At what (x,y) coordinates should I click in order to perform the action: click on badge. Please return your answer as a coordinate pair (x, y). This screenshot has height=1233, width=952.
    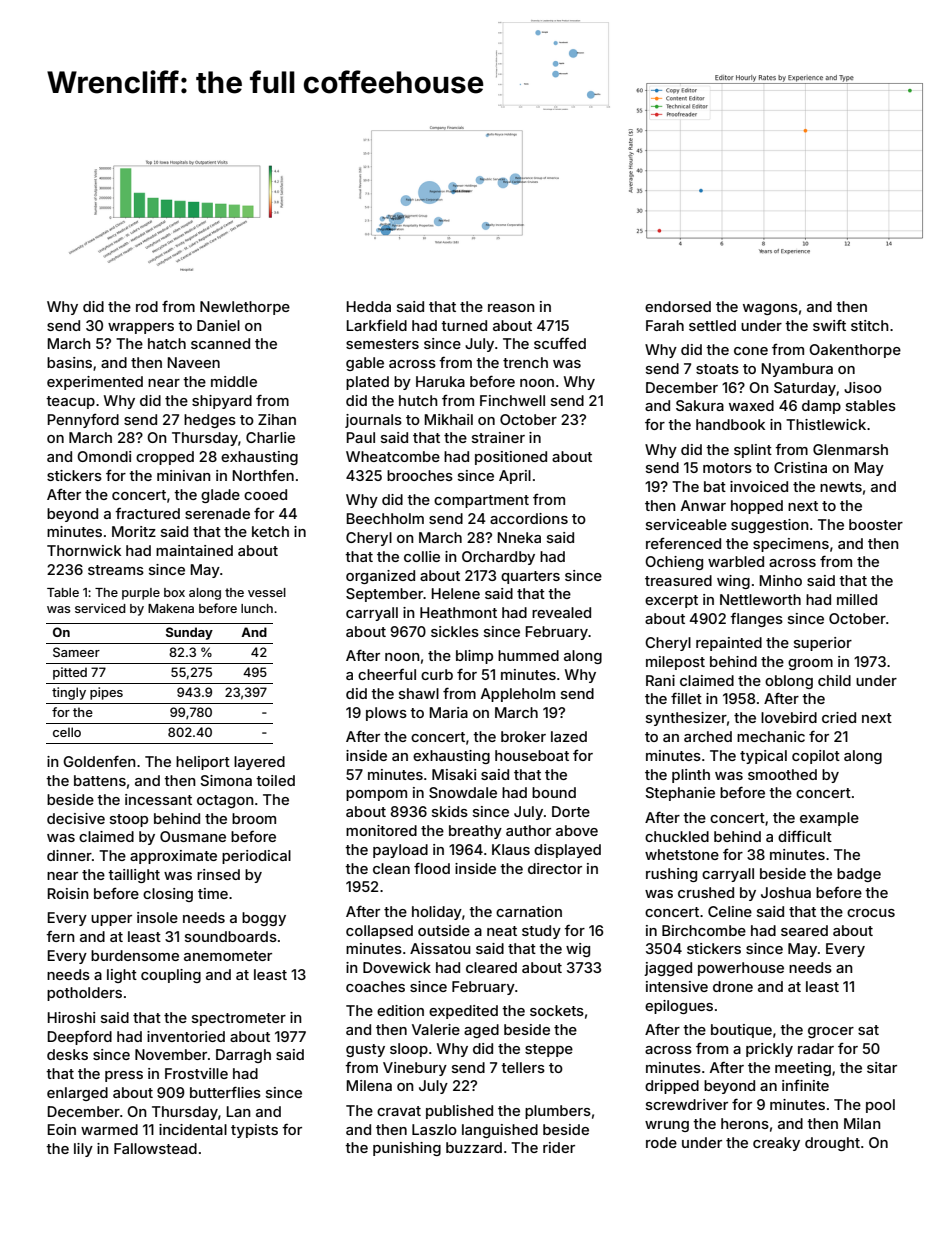
    Looking at the image, I should click on (859, 875).
